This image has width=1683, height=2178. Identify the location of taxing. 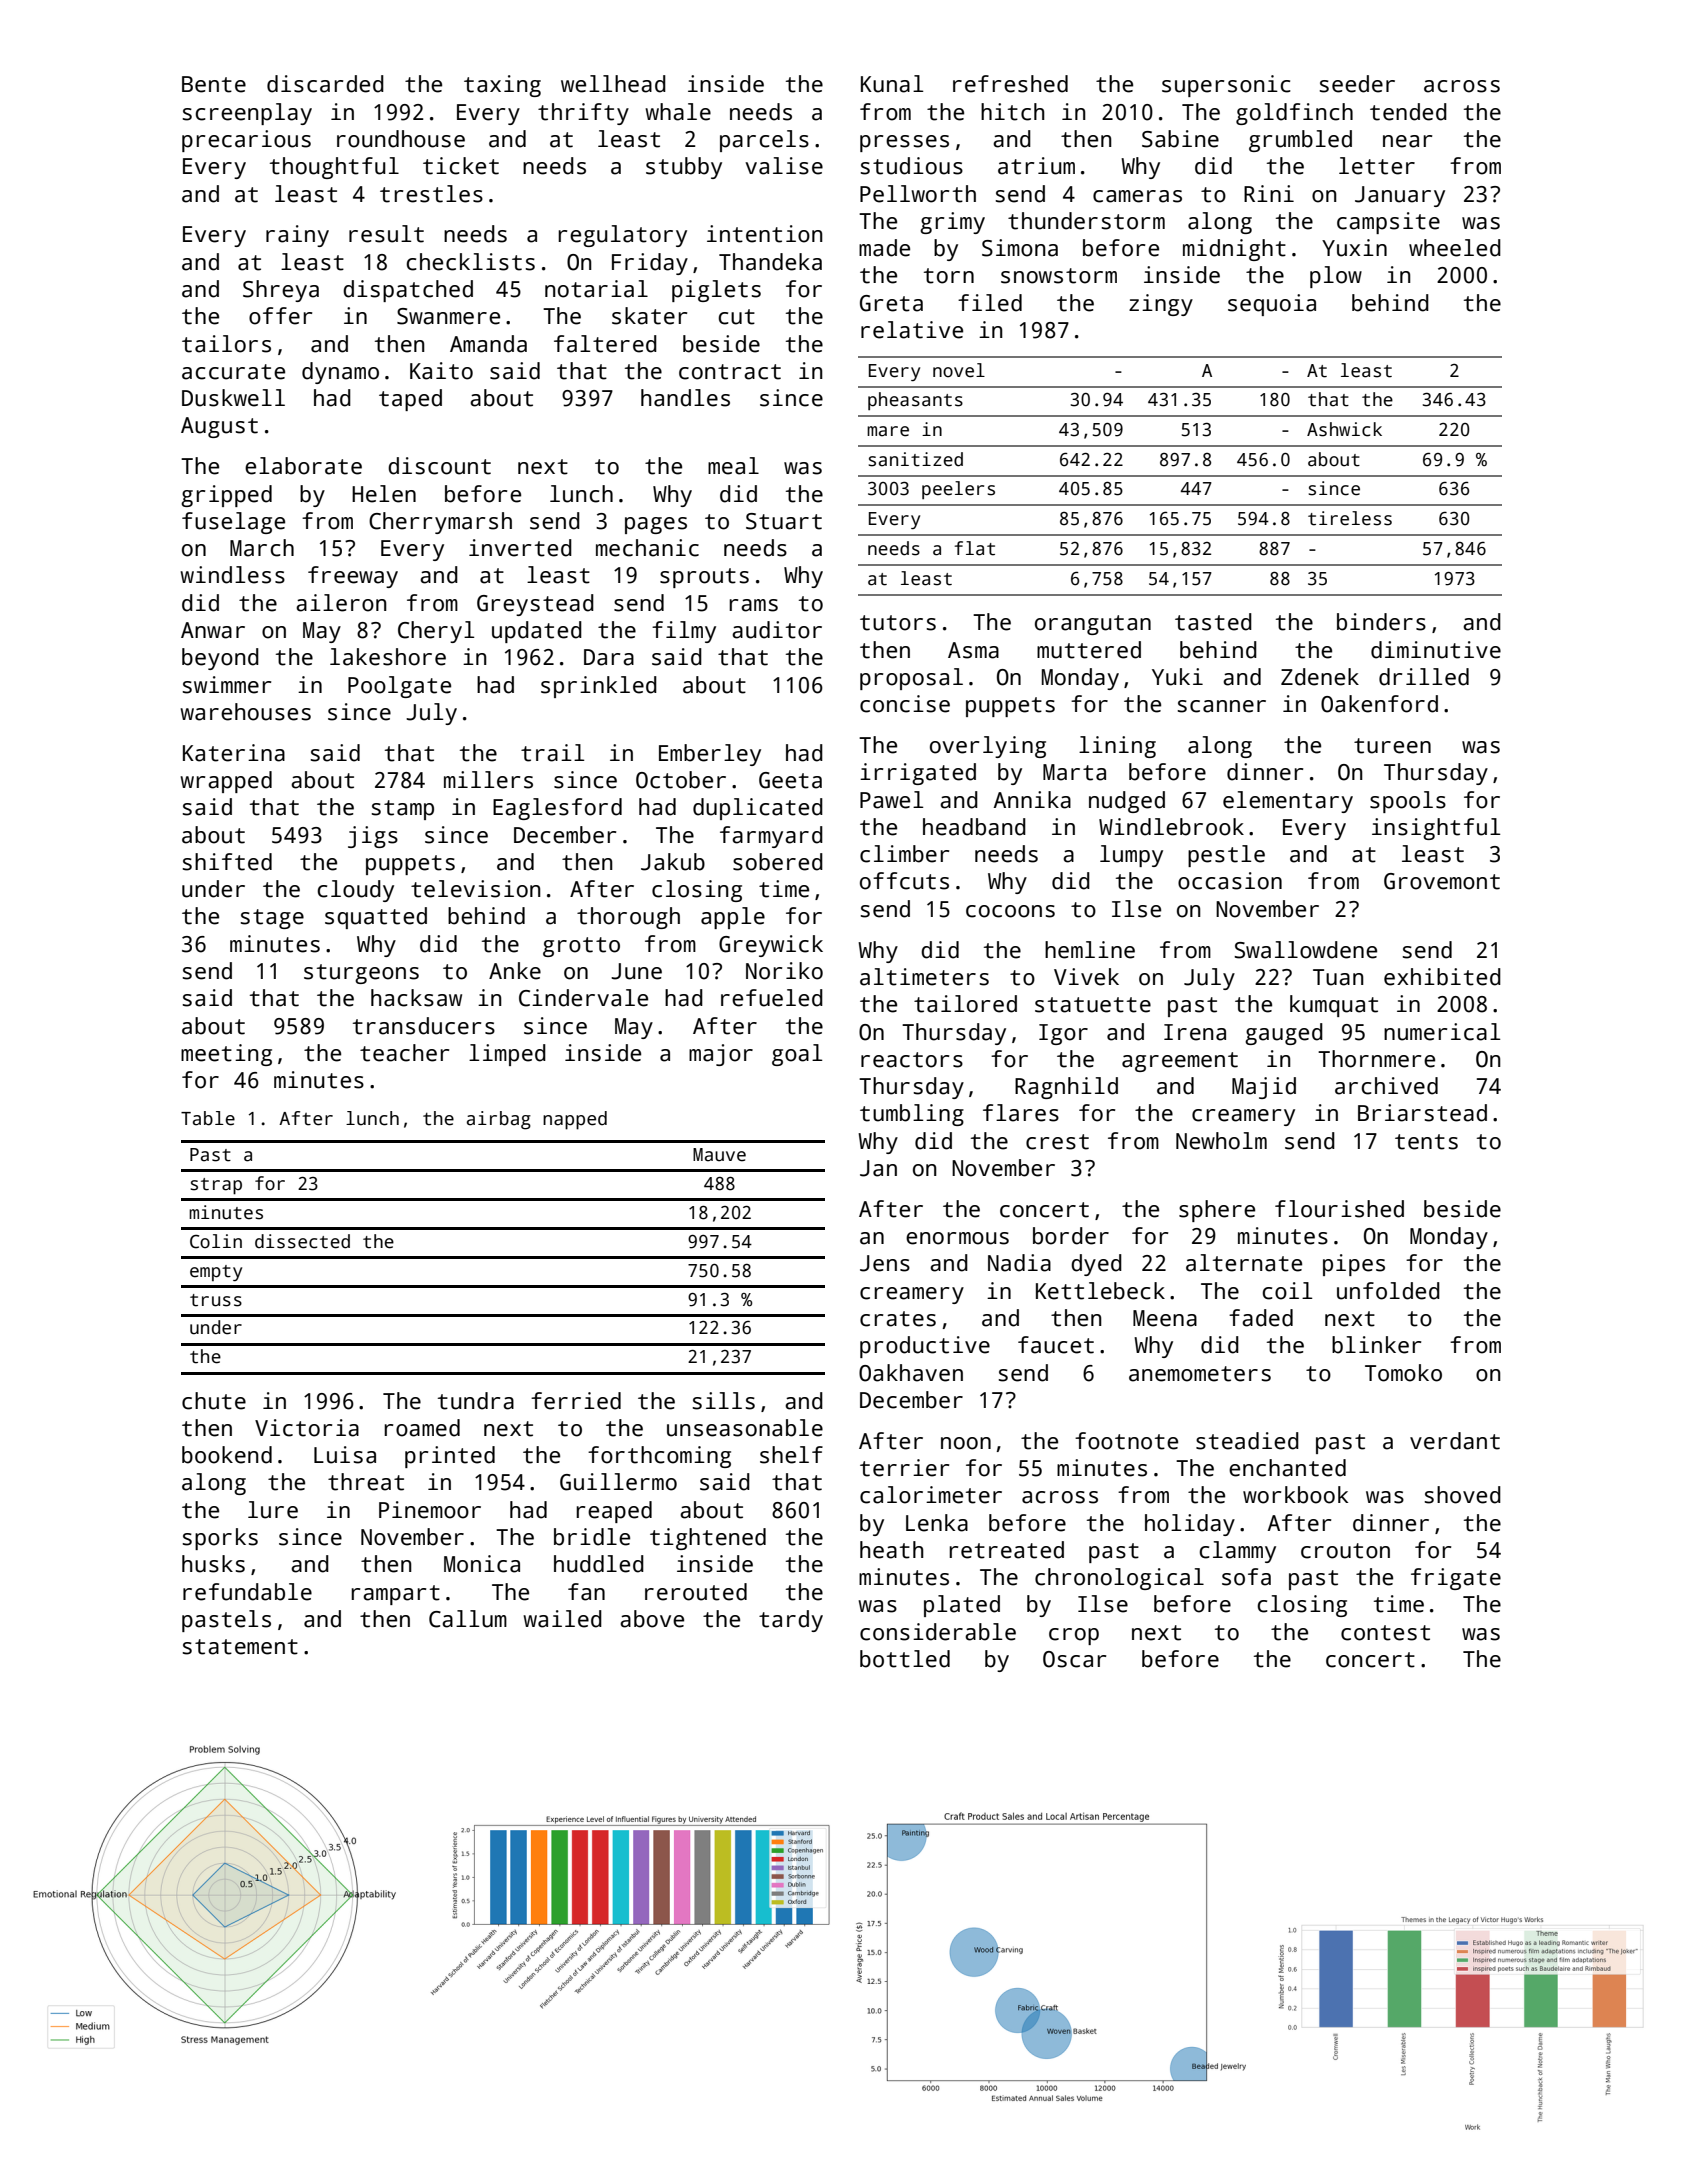
(502, 86).
